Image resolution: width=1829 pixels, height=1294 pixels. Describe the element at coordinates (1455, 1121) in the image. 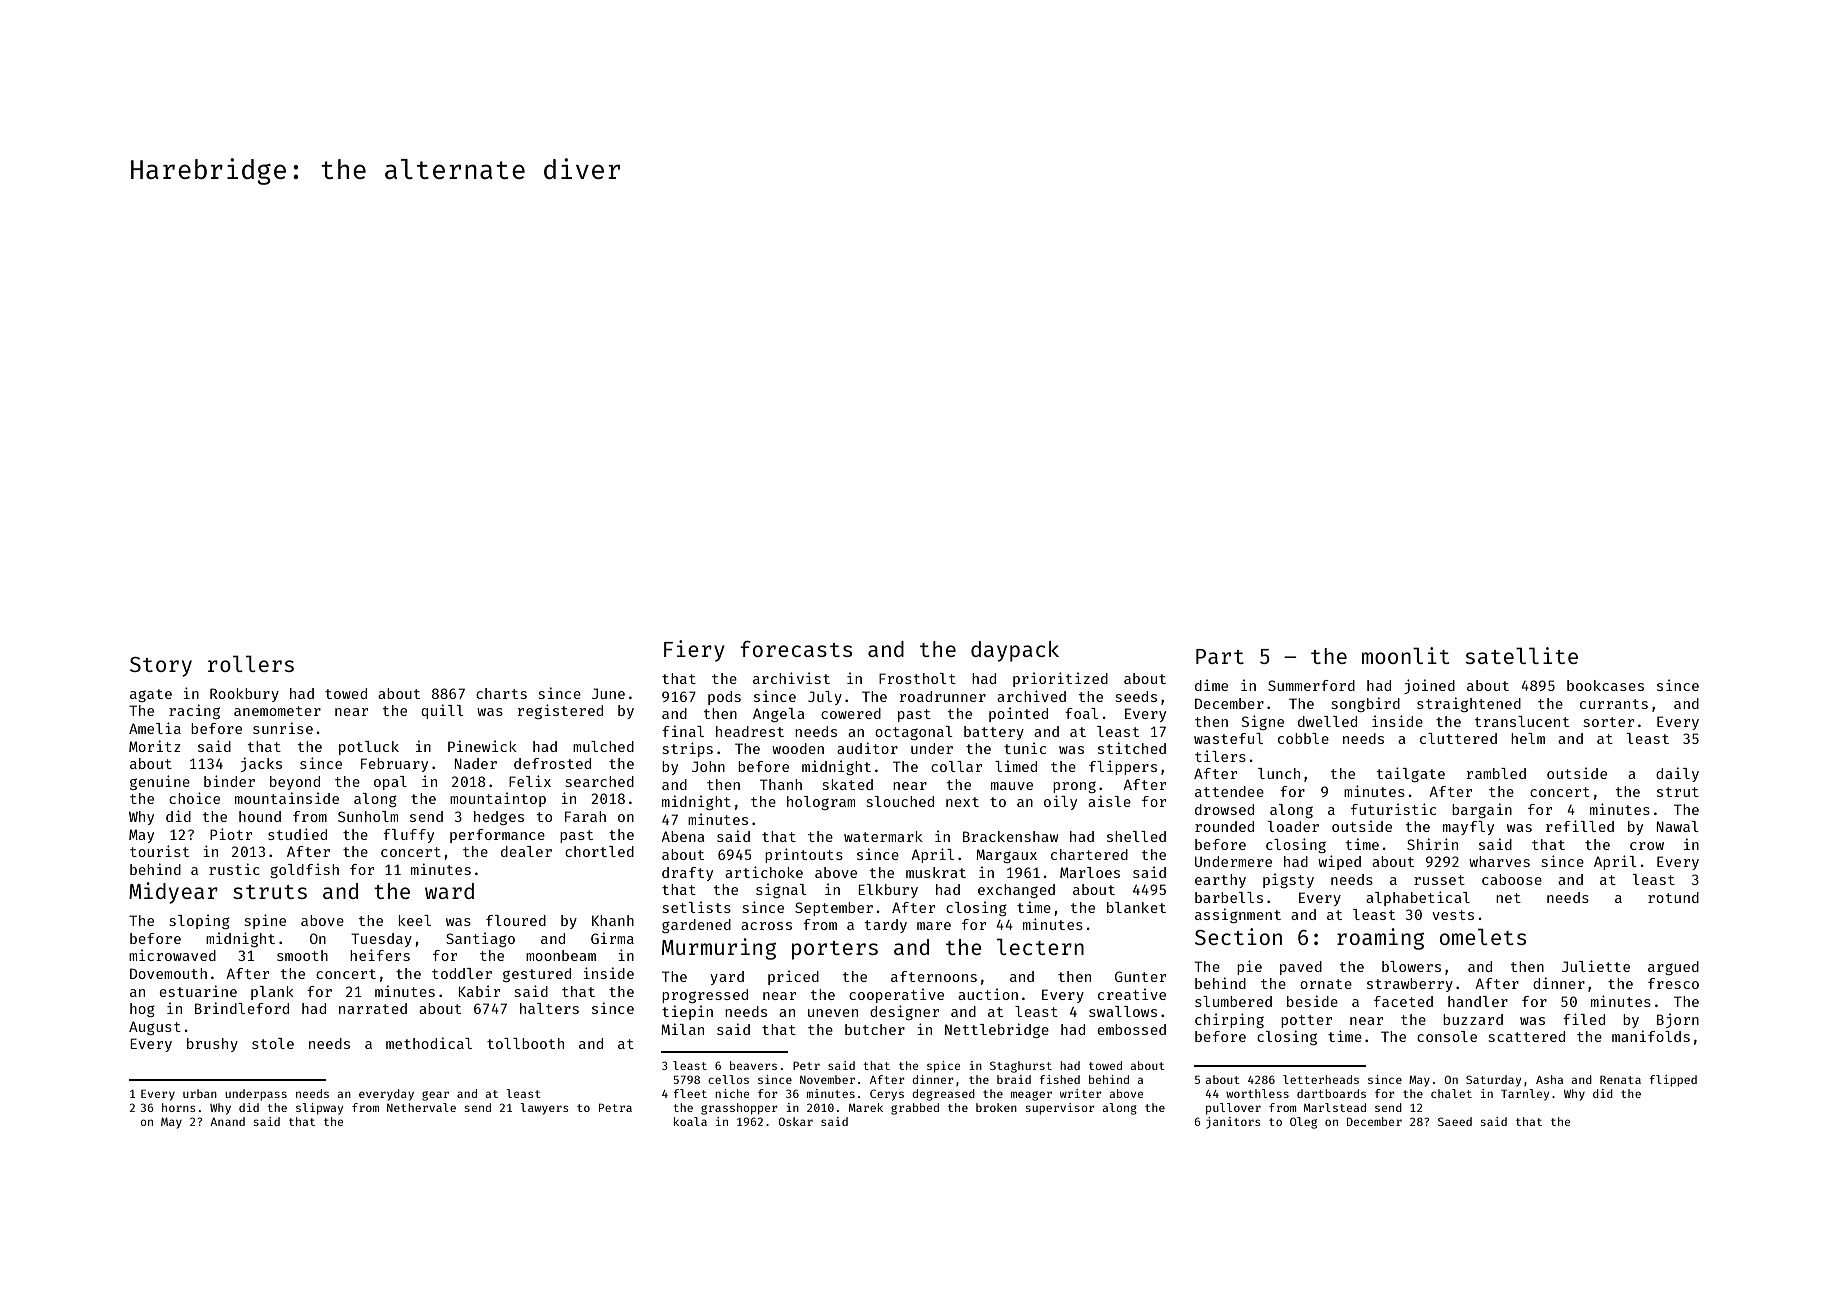

I see `Saeed` at that location.
